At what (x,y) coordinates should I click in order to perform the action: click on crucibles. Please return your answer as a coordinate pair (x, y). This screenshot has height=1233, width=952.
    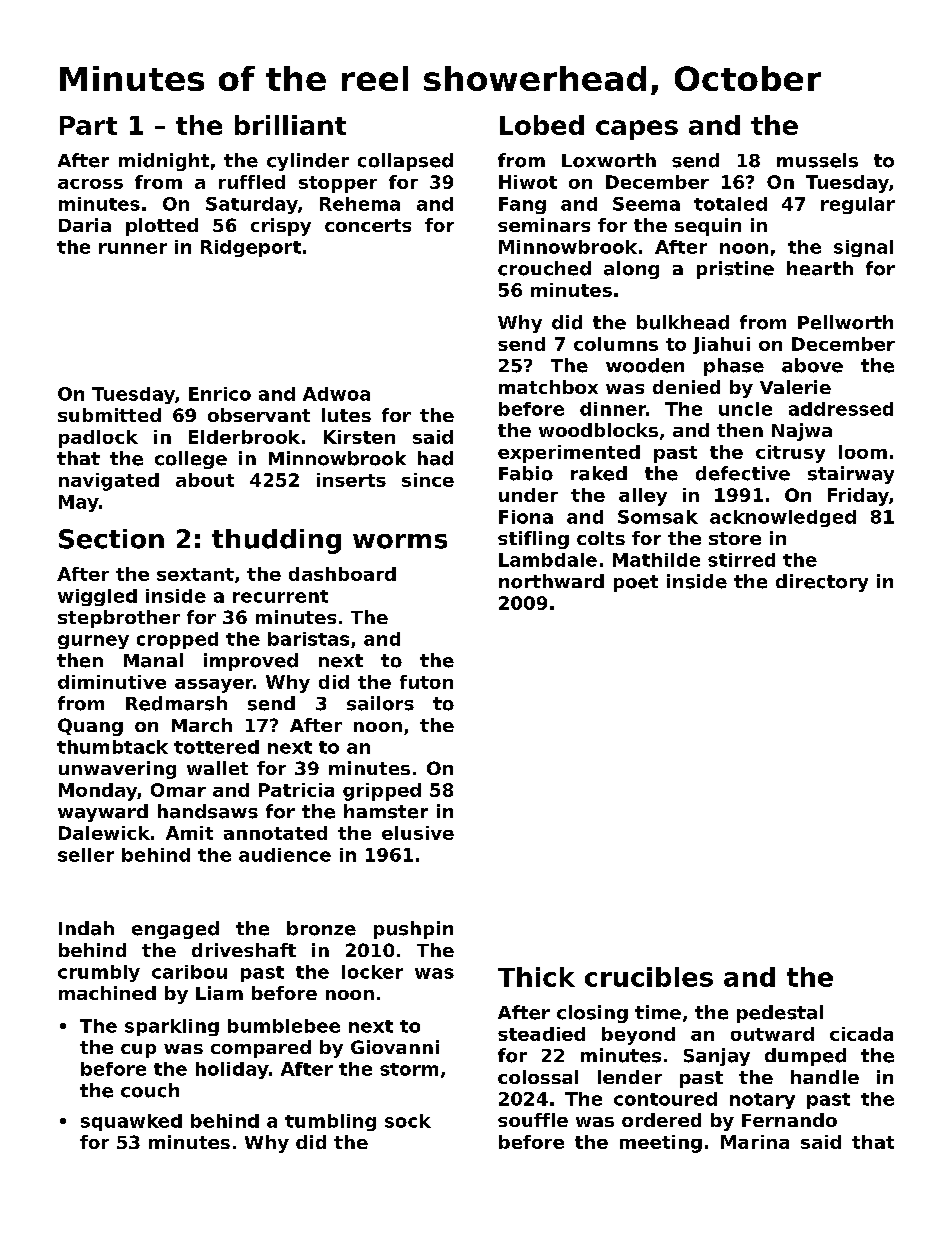
    Looking at the image, I should click on (649, 977).
